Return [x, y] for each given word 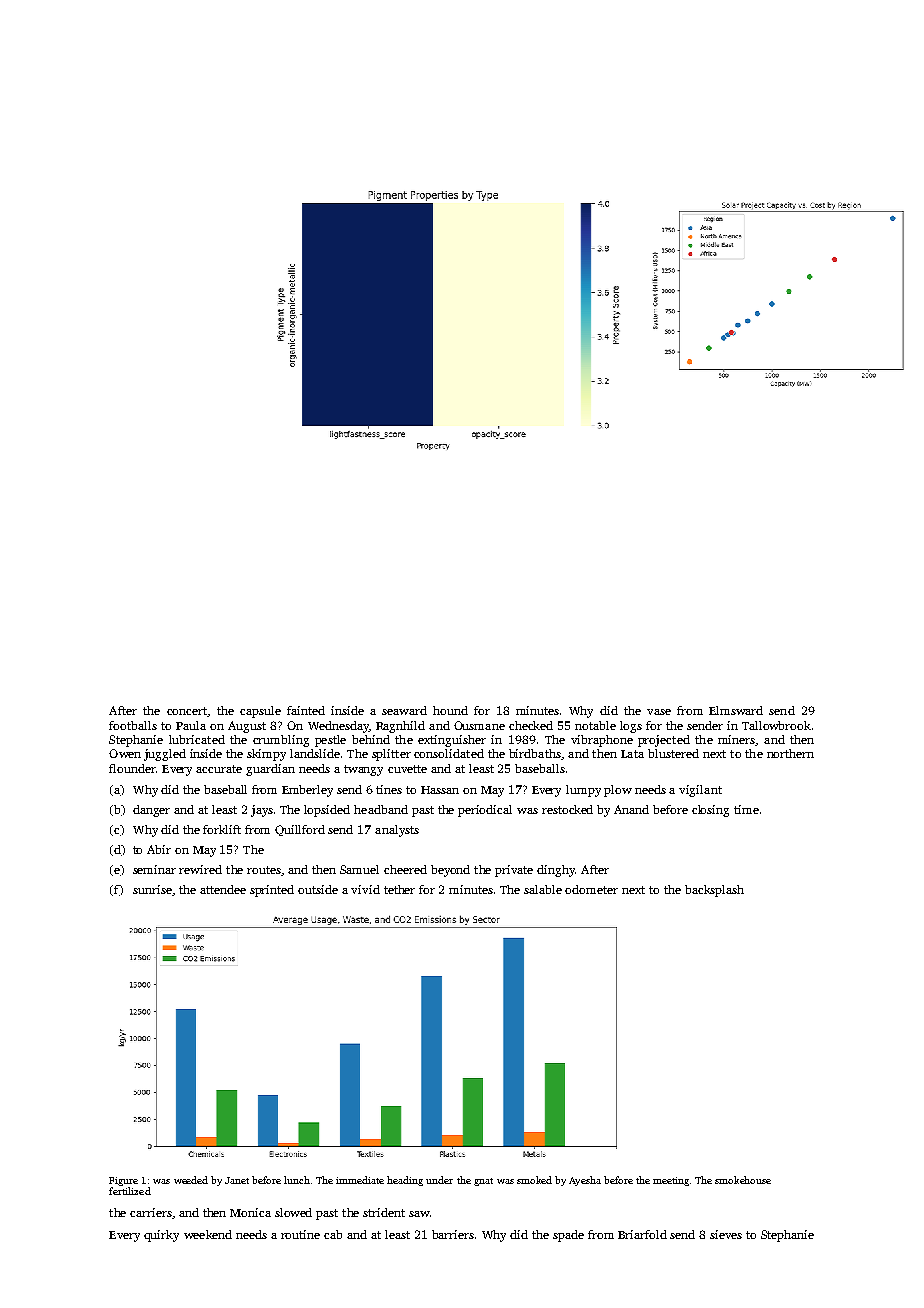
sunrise [152, 889]
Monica [250, 1212]
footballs [133, 725]
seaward [404, 710]
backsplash [714, 891]
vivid [365, 889]
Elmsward [736, 710]
